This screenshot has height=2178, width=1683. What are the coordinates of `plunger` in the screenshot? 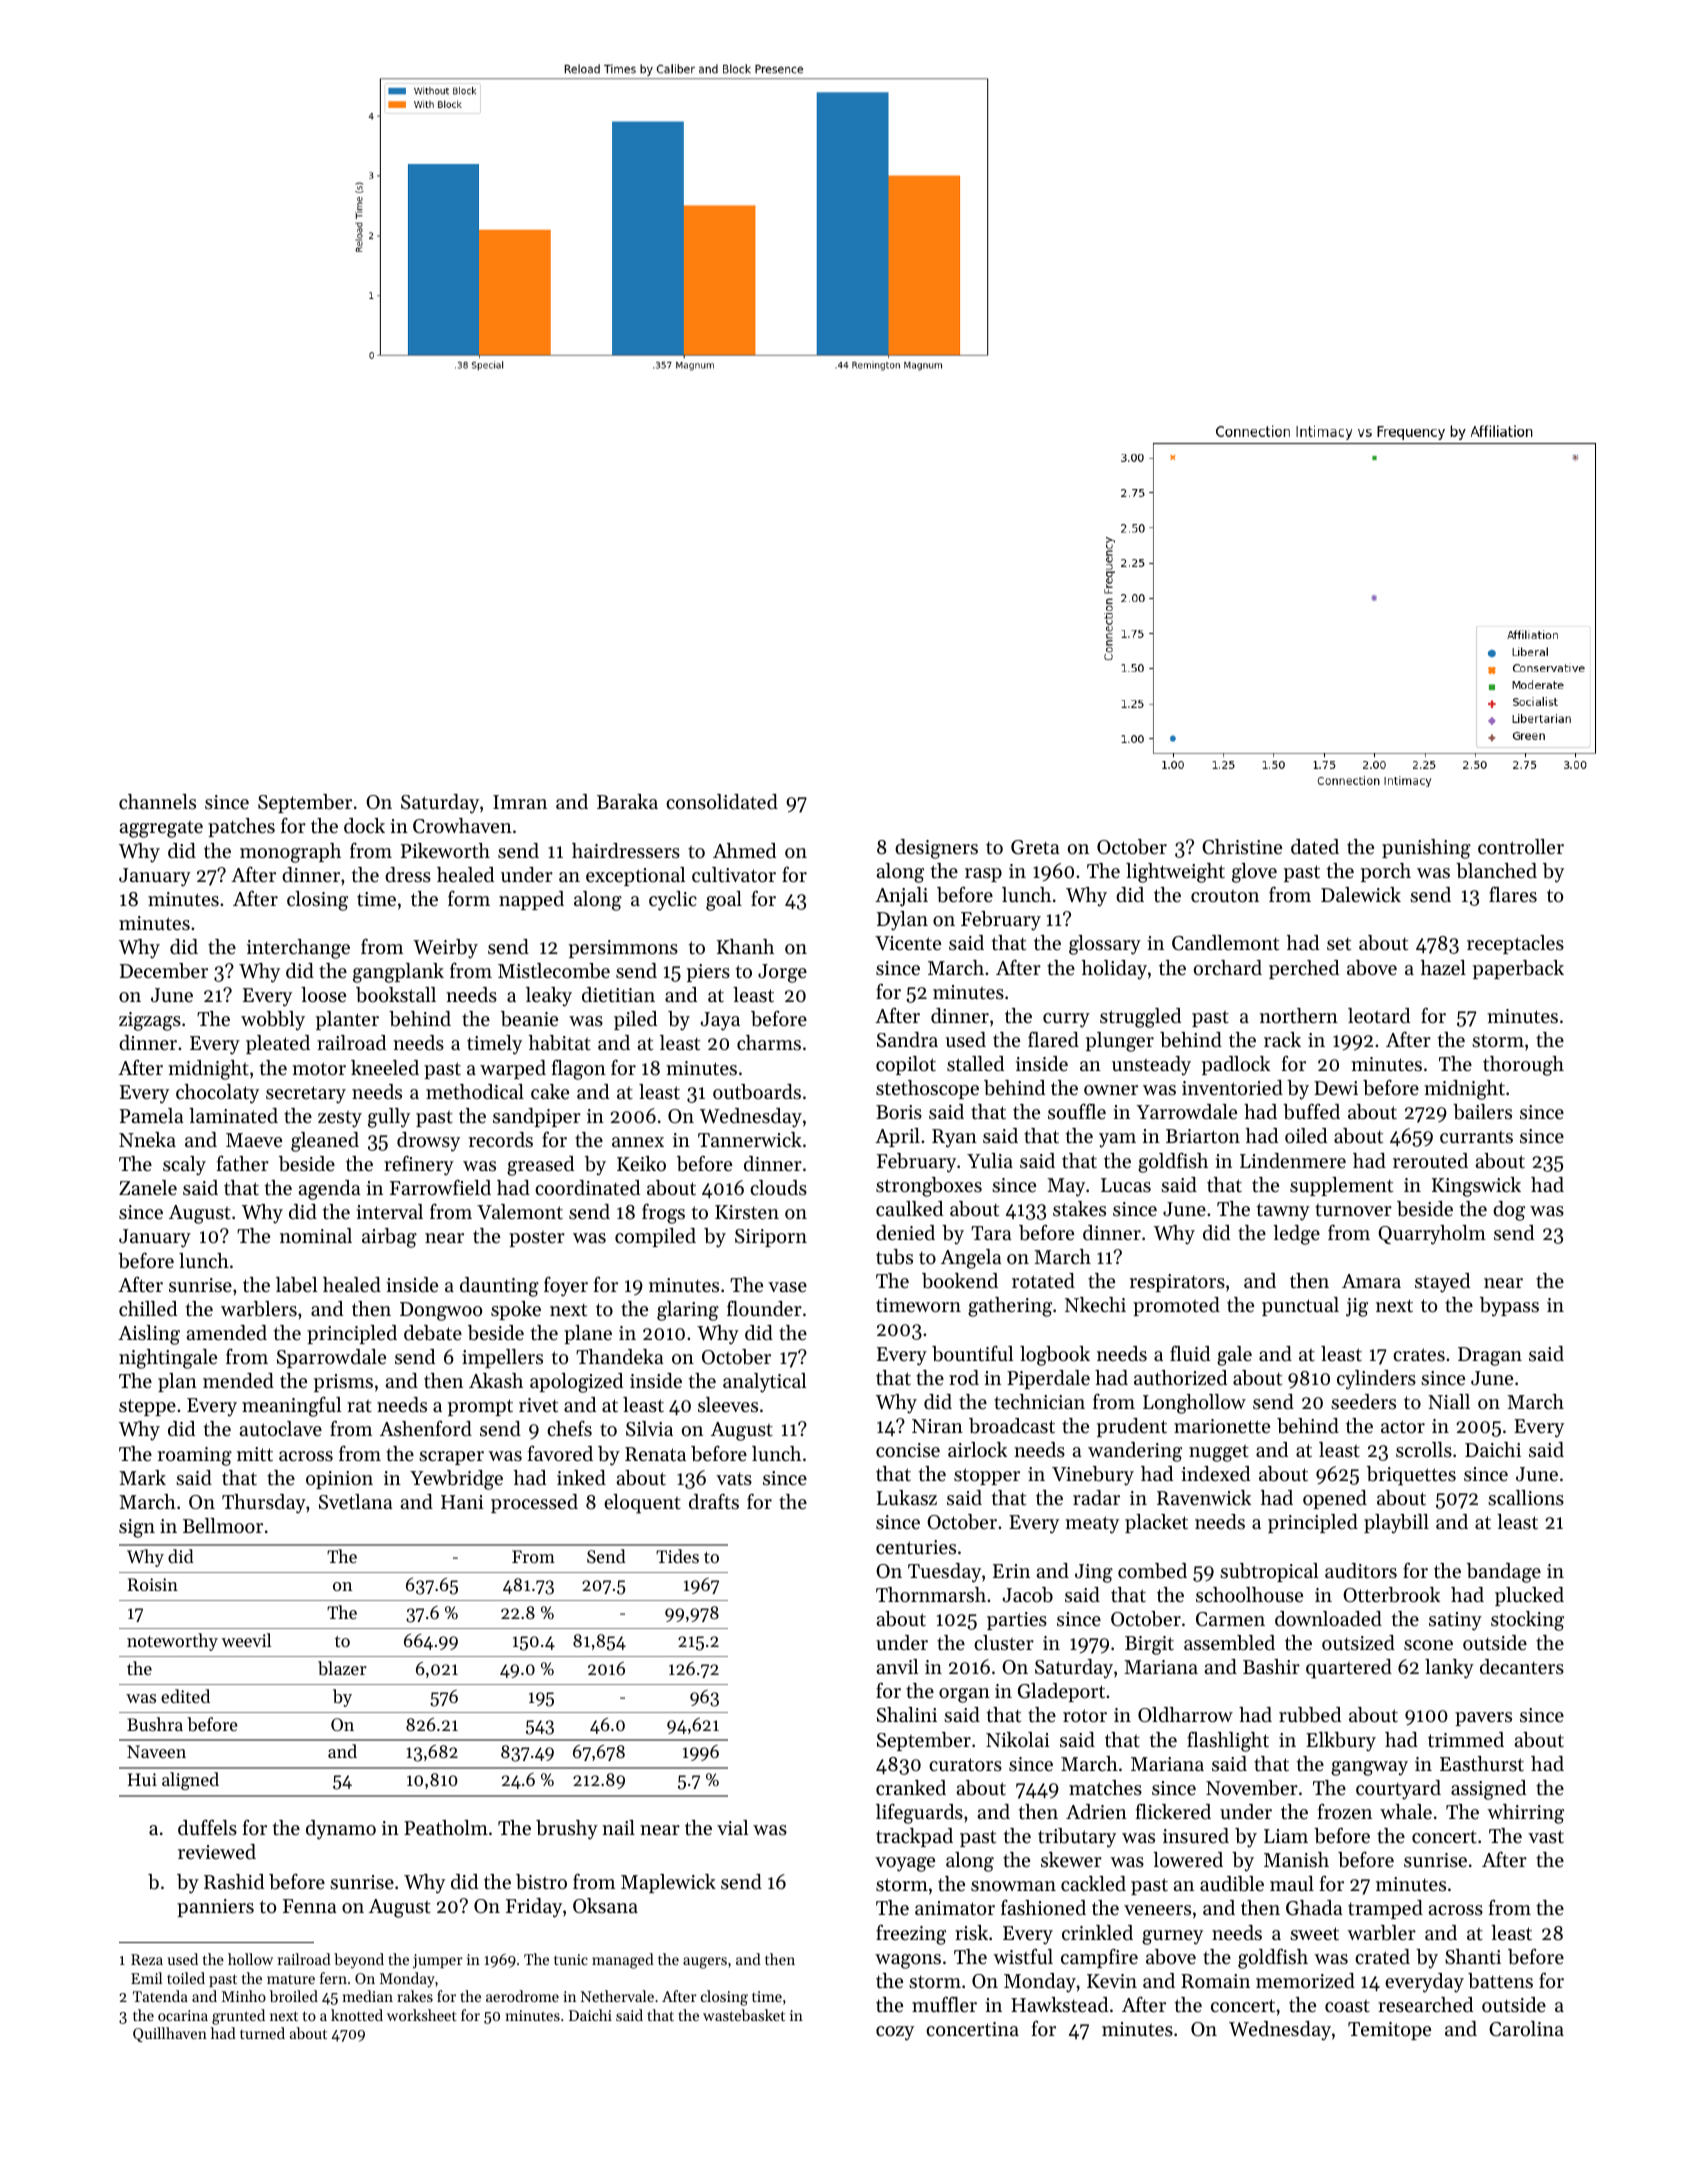 It's located at (1120, 1042).
